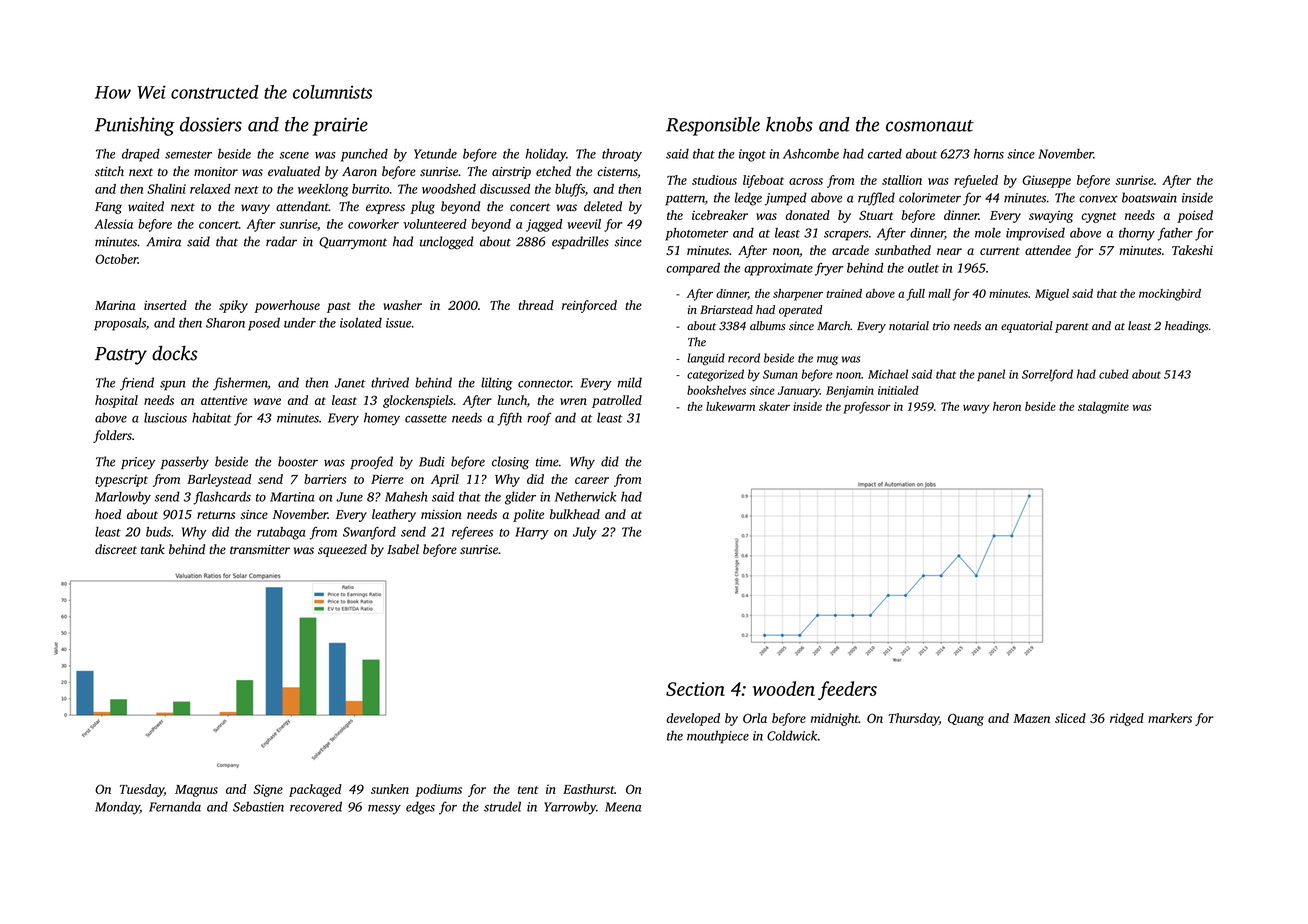 The image size is (1308, 924). I want to click on scene, so click(294, 155).
